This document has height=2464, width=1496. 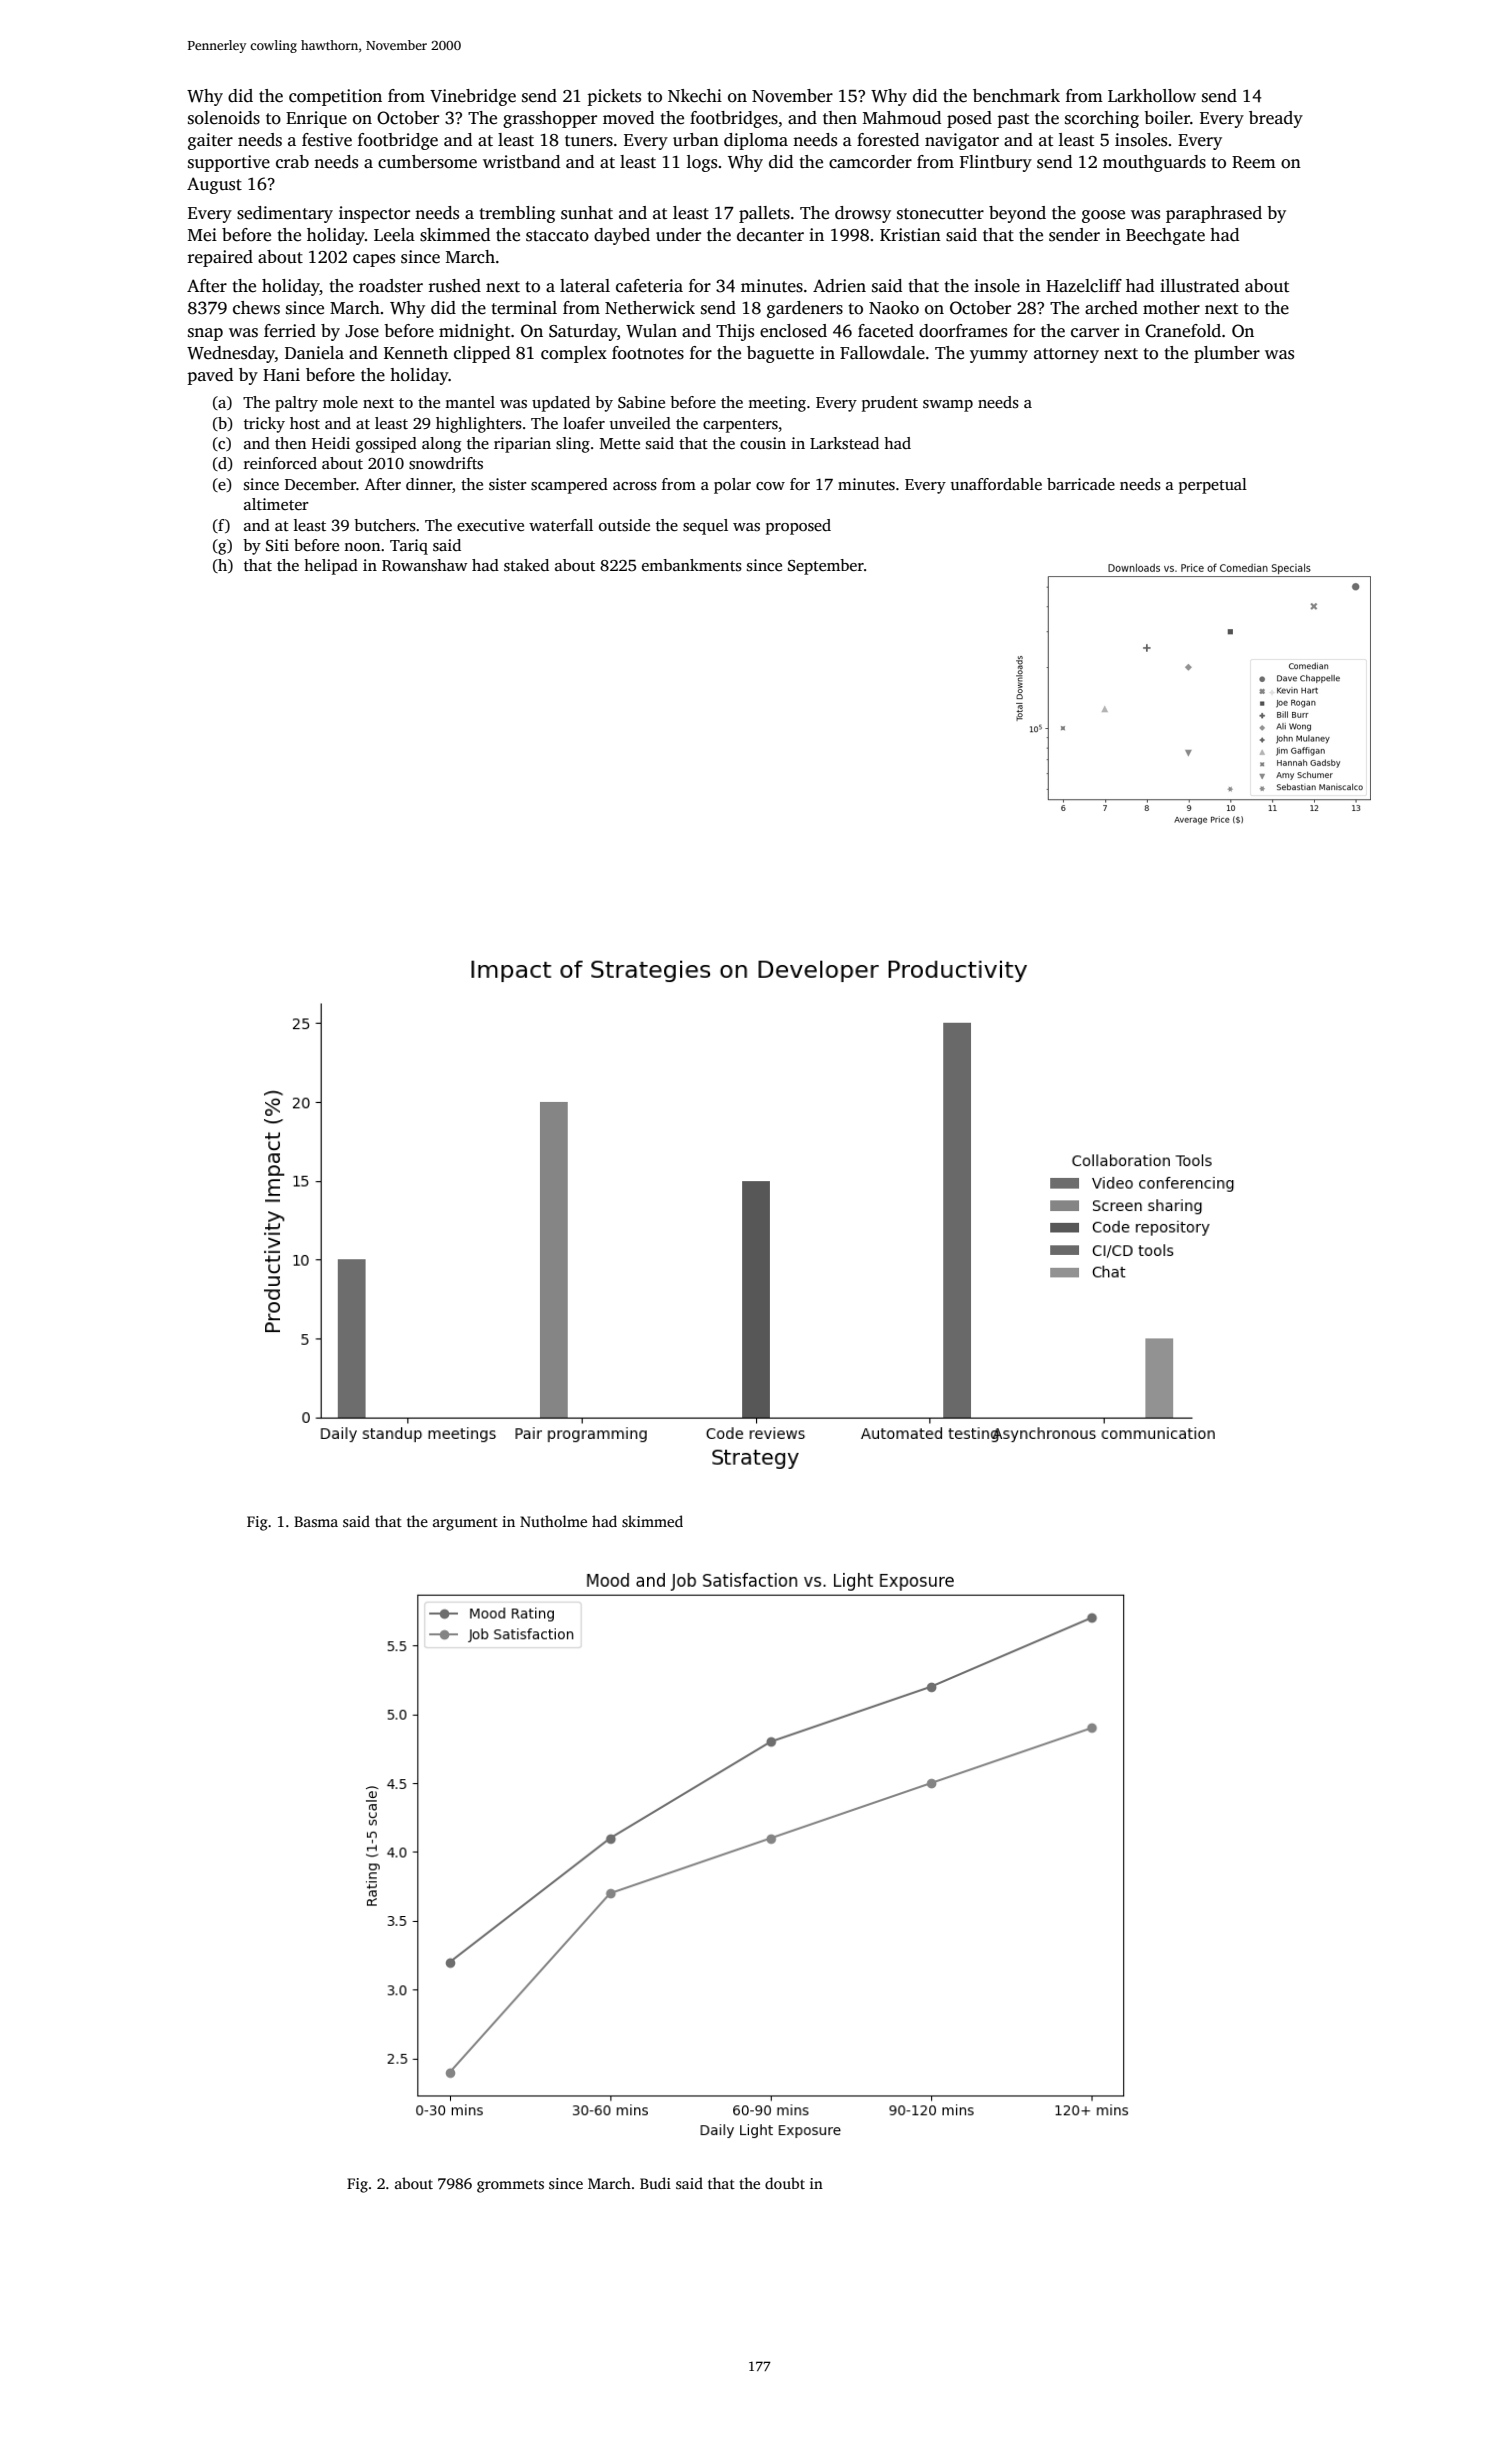 What do you see at coordinates (510, 2186) in the document?
I see `grommets` at bounding box center [510, 2186].
